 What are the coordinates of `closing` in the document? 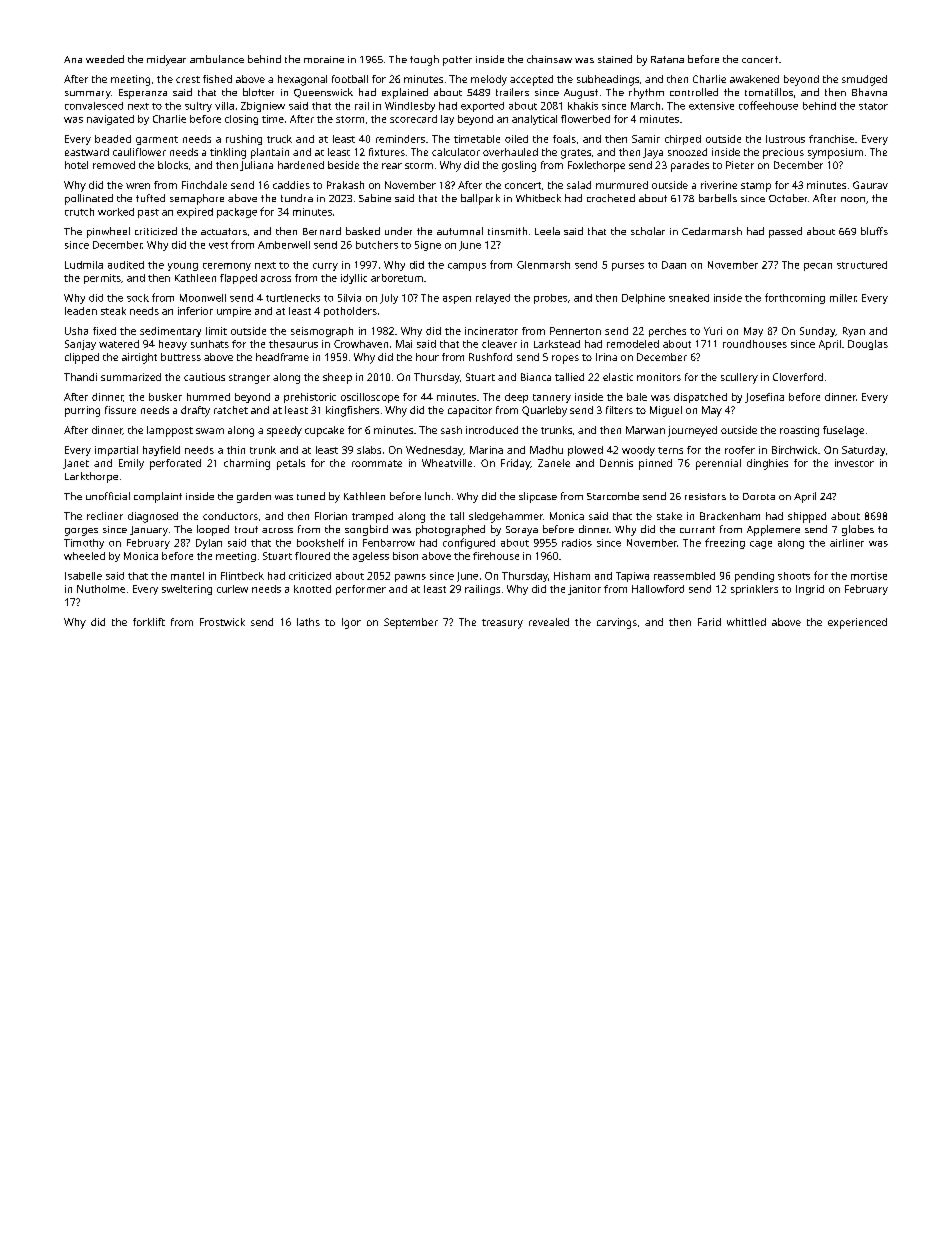 It's located at (241, 120).
